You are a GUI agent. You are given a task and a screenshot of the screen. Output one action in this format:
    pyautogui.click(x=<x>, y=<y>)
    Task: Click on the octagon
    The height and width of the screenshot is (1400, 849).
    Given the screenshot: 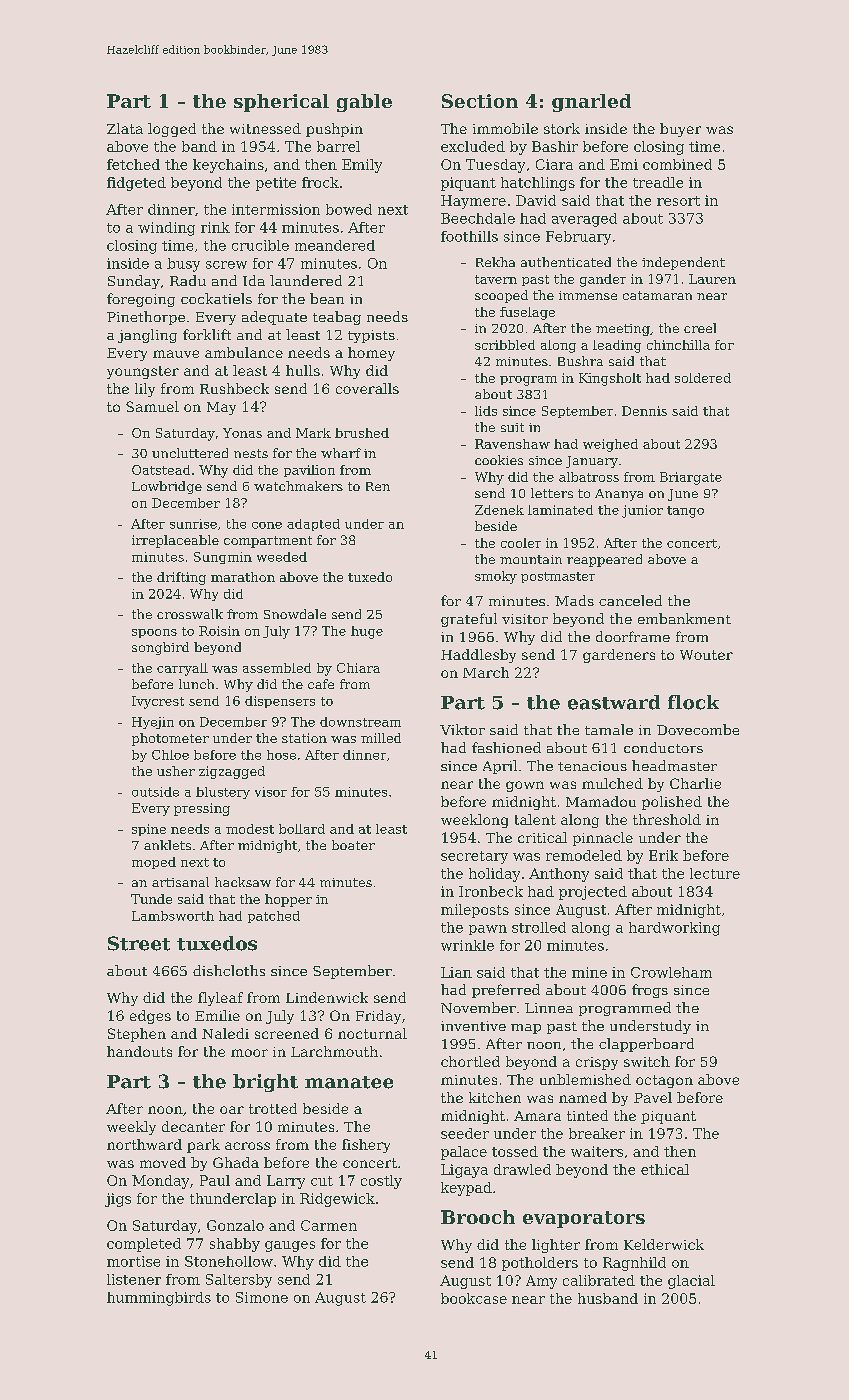 What is the action you would take?
    pyautogui.click(x=664, y=1081)
